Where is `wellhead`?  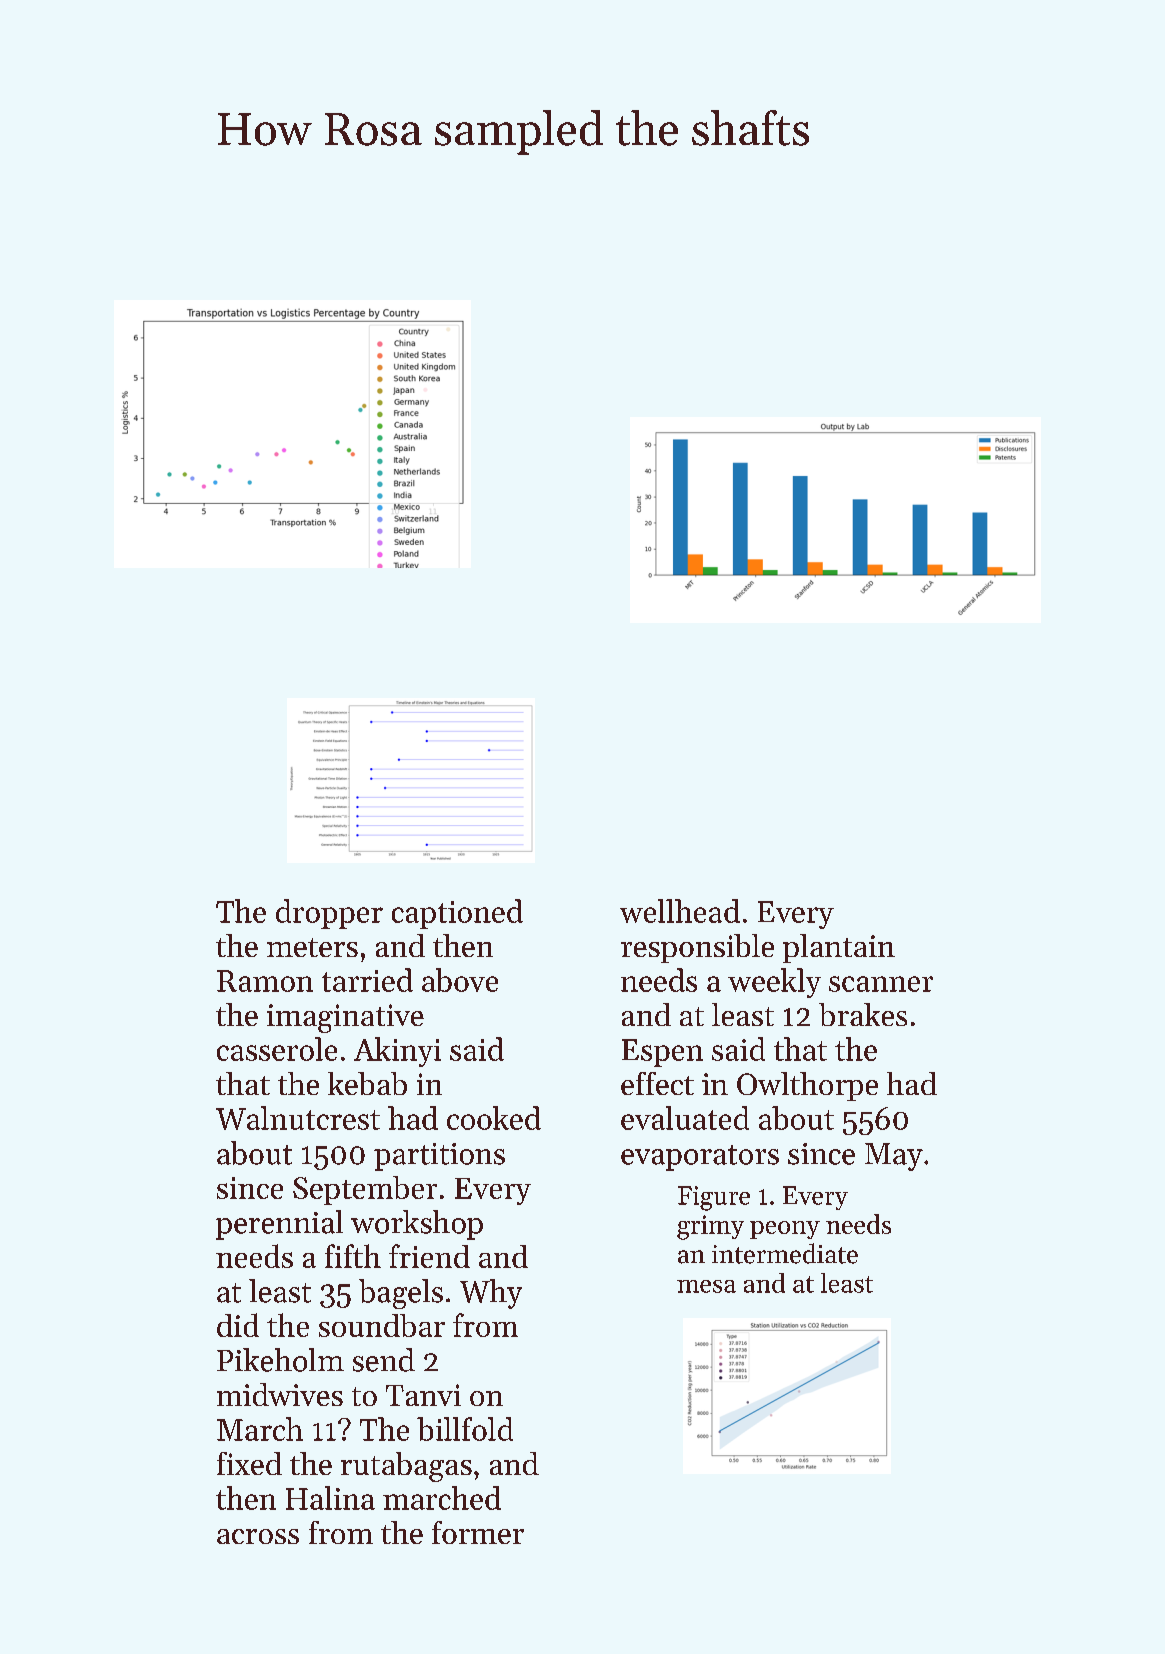 wellhead is located at coordinates (680, 911).
